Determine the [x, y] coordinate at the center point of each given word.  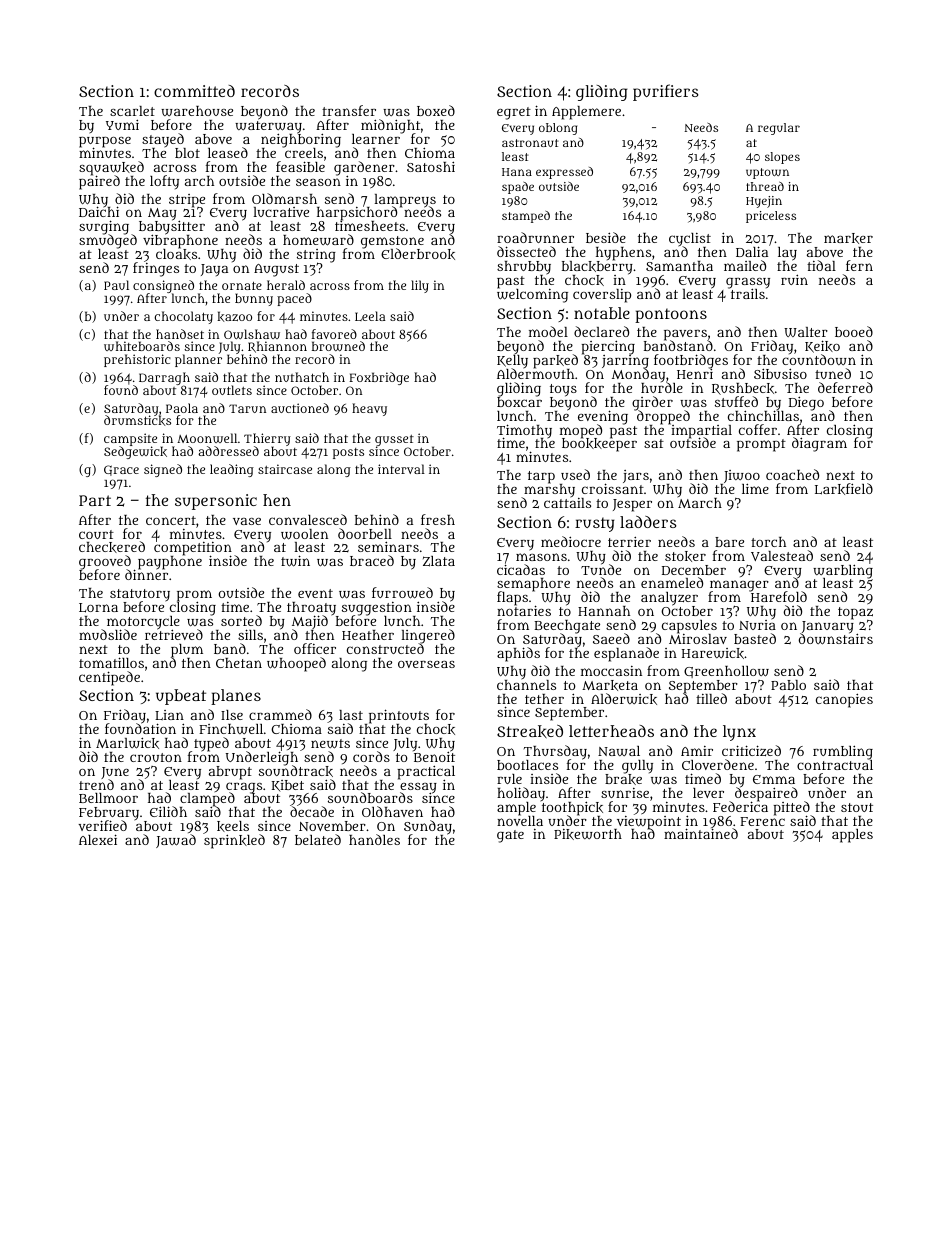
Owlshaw [252, 334]
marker [848, 238]
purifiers [665, 92]
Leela [370, 316]
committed [194, 91]
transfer [349, 110]
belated [318, 839]
